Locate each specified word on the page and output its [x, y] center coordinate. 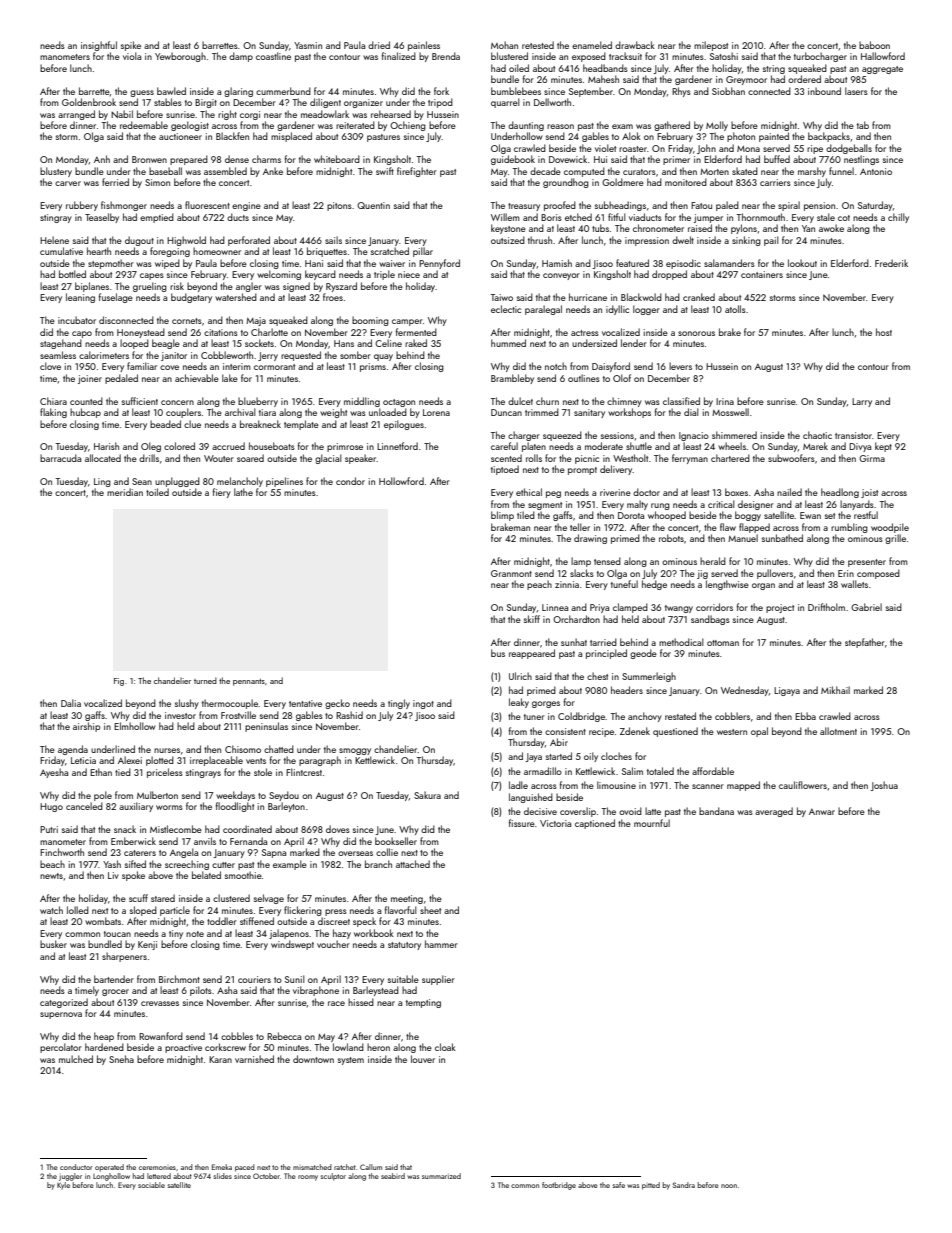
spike [131, 46]
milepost [711, 46]
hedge [654, 585]
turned [205, 680]
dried [379, 45]
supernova [61, 1015]
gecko [337, 704]
